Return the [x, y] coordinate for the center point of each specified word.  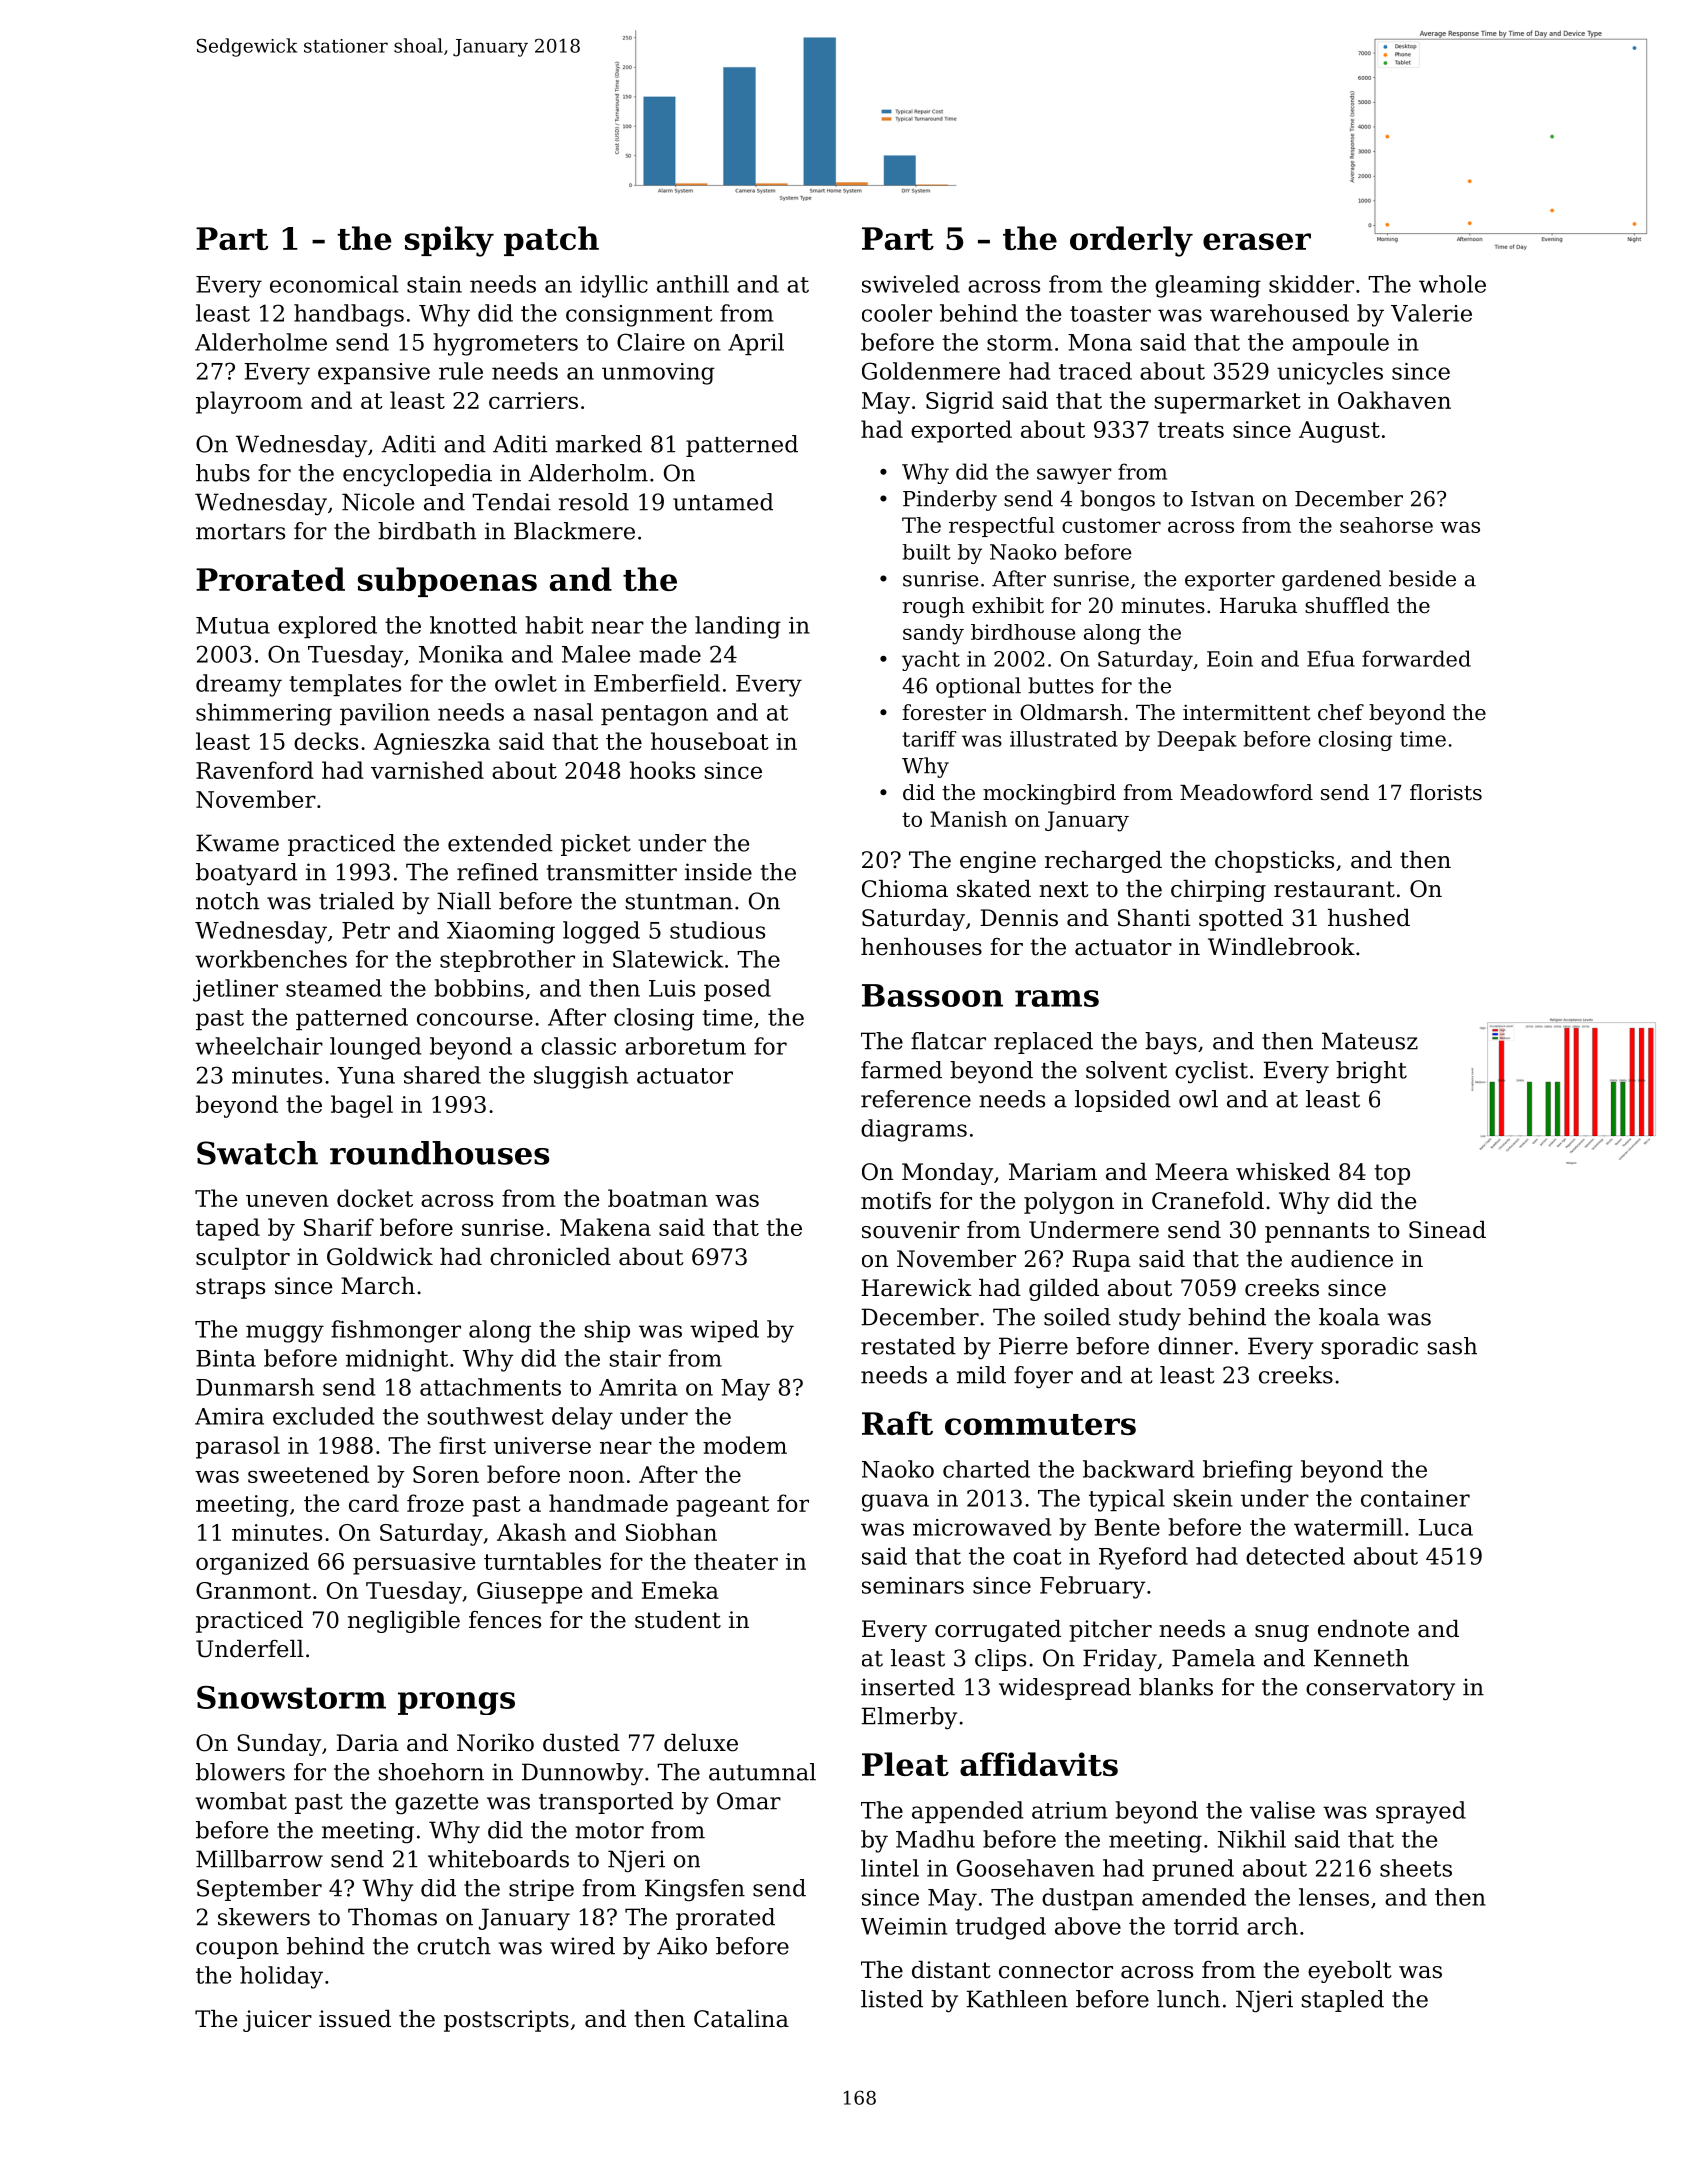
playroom [249, 402]
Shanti [1154, 918]
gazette [436, 1804]
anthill [693, 284]
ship [607, 1331]
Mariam [1053, 1172]
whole [1452, 284]
